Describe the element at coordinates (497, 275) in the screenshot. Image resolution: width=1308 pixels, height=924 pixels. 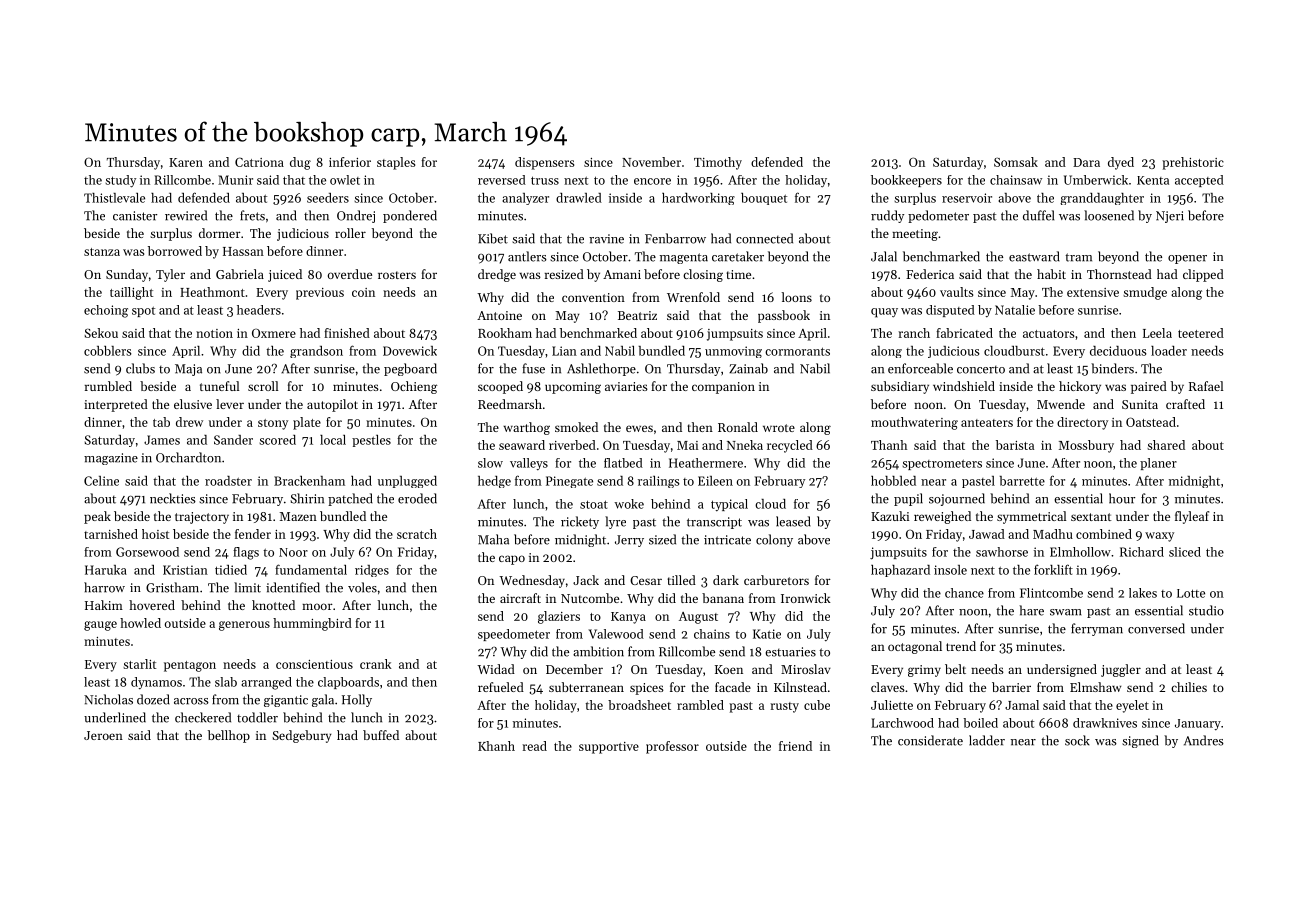
I see `dredge` at that location.
